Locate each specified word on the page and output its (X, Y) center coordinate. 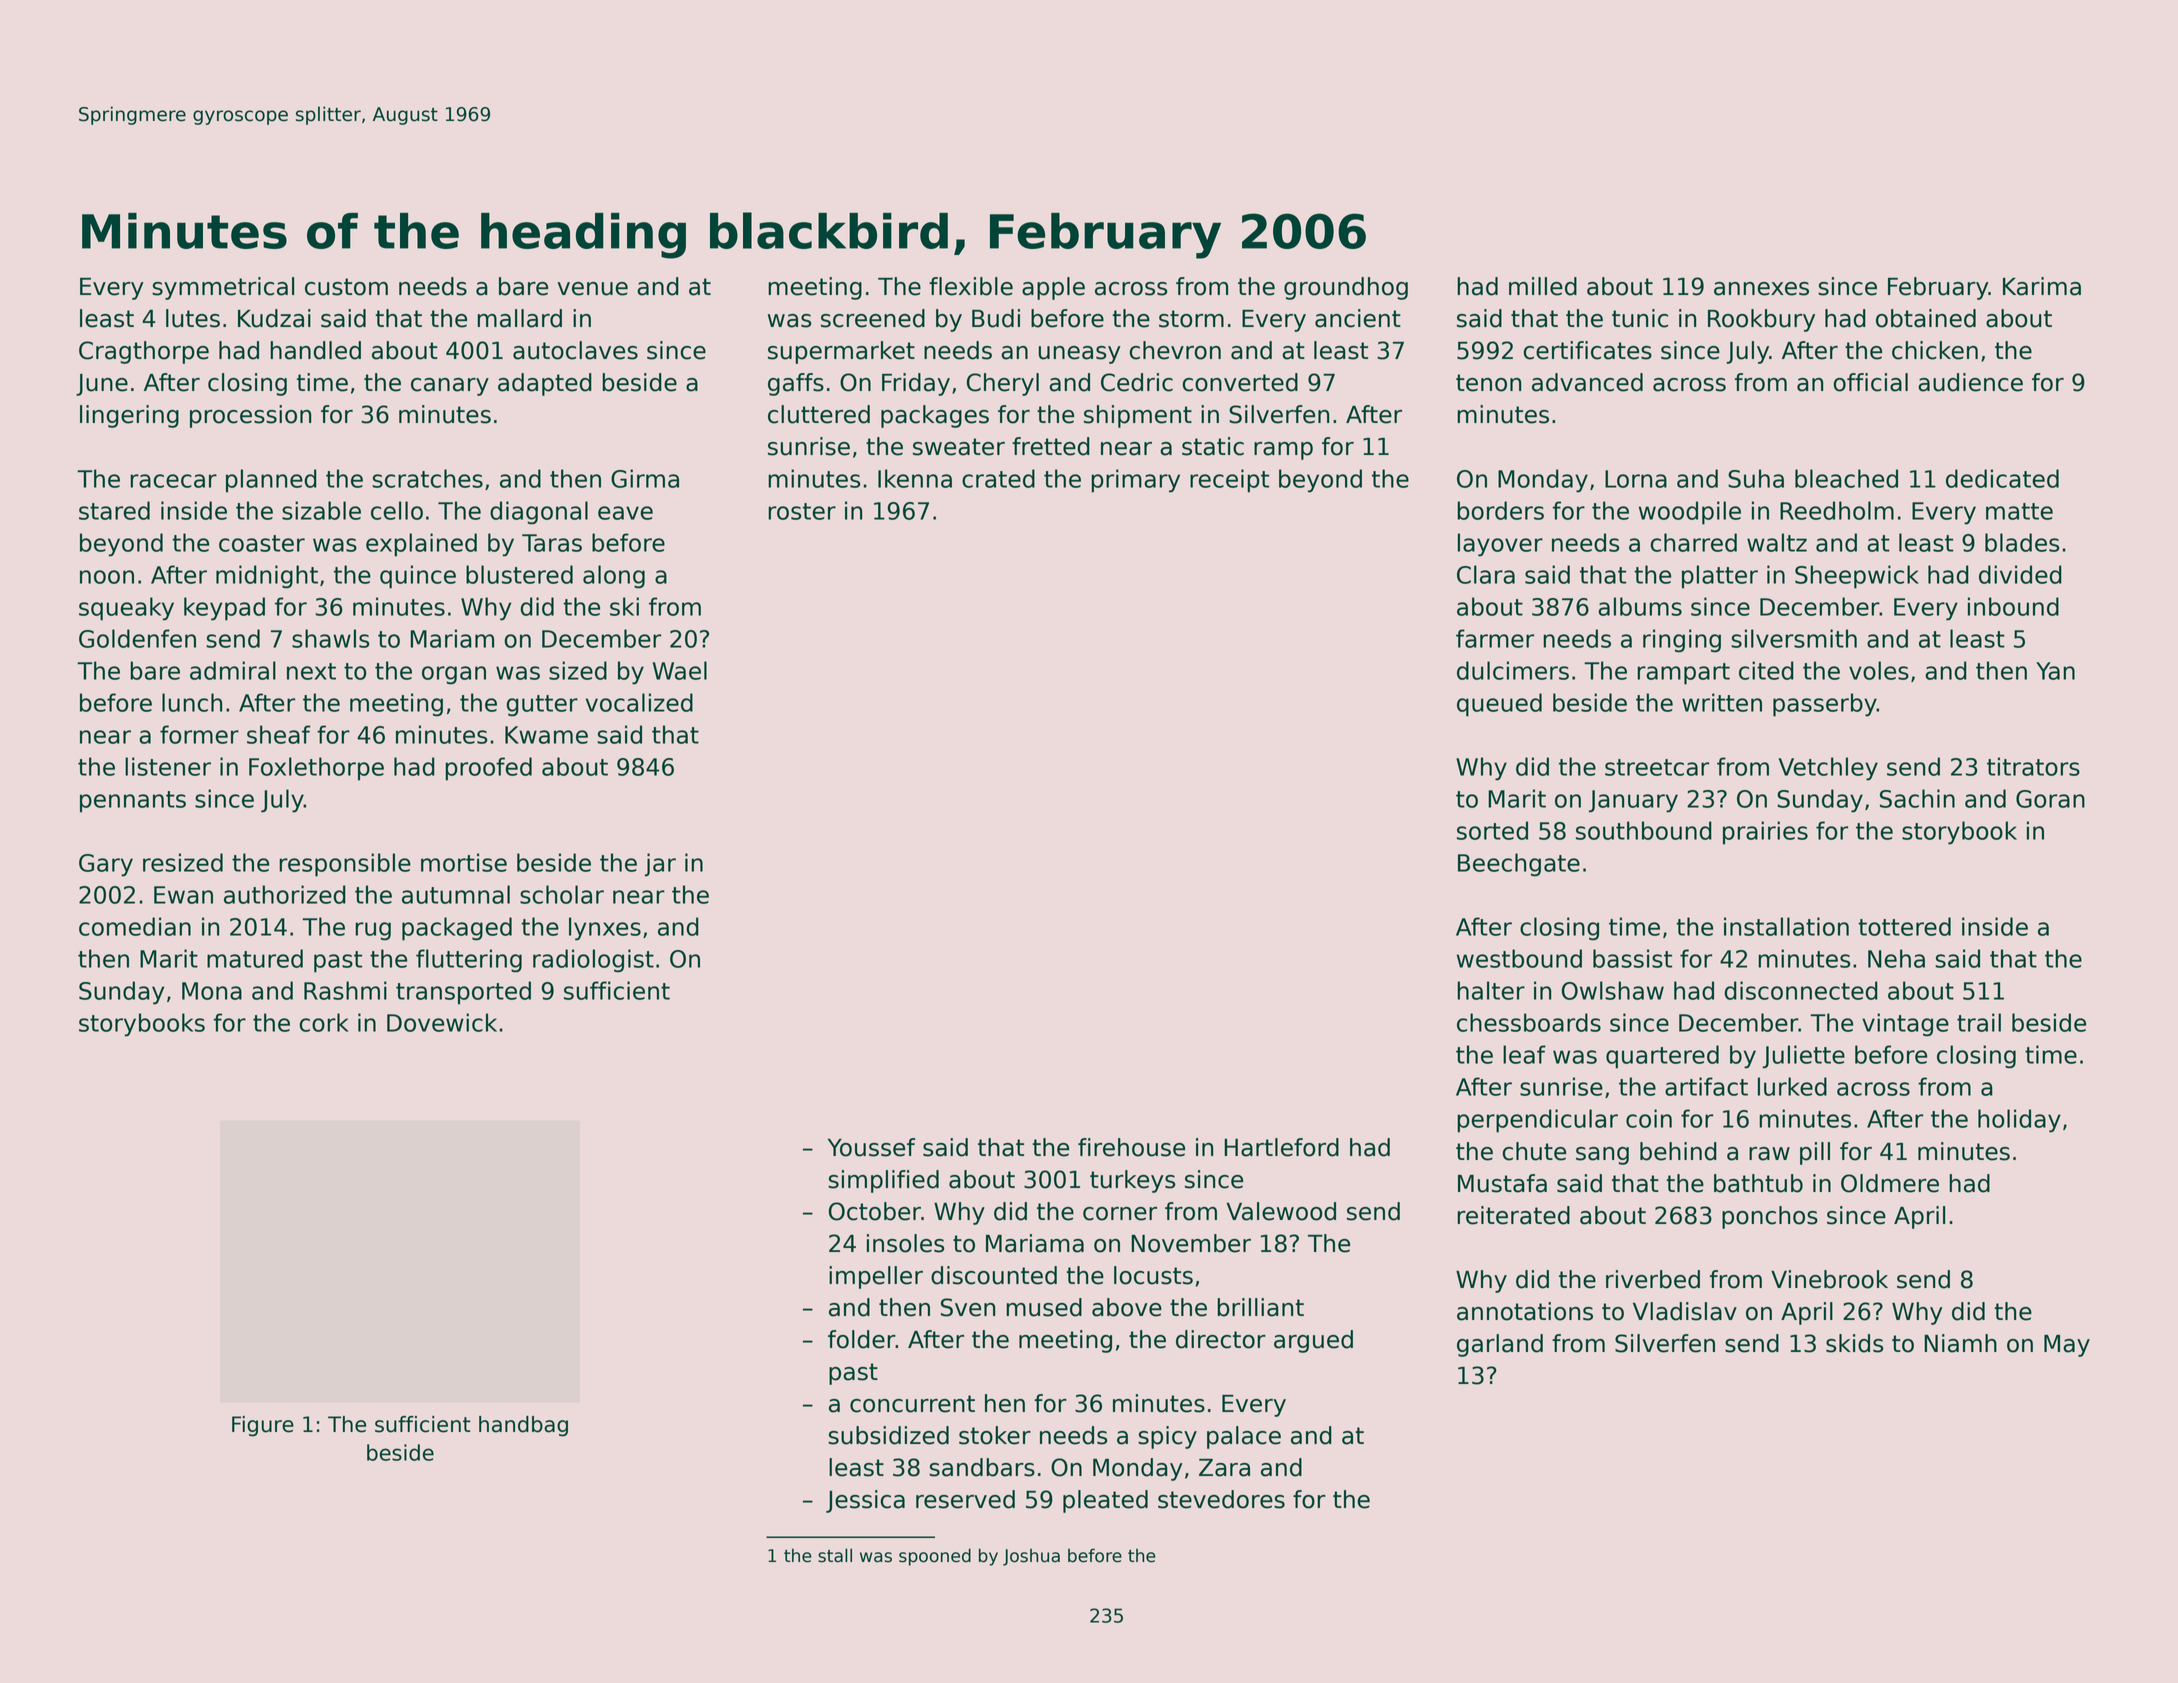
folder (862, 1339)
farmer (1495, 638)
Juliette (1803, 1057)
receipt (1229, 481)
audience (1970, 382)
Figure (263, 1426)
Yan (2055, 671)
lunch (192, 702)
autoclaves (575, 350)
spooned (935, 1557)
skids (1854, 1343)
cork (324, 1022)
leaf (1524, 1054)
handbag (523, 1426)
